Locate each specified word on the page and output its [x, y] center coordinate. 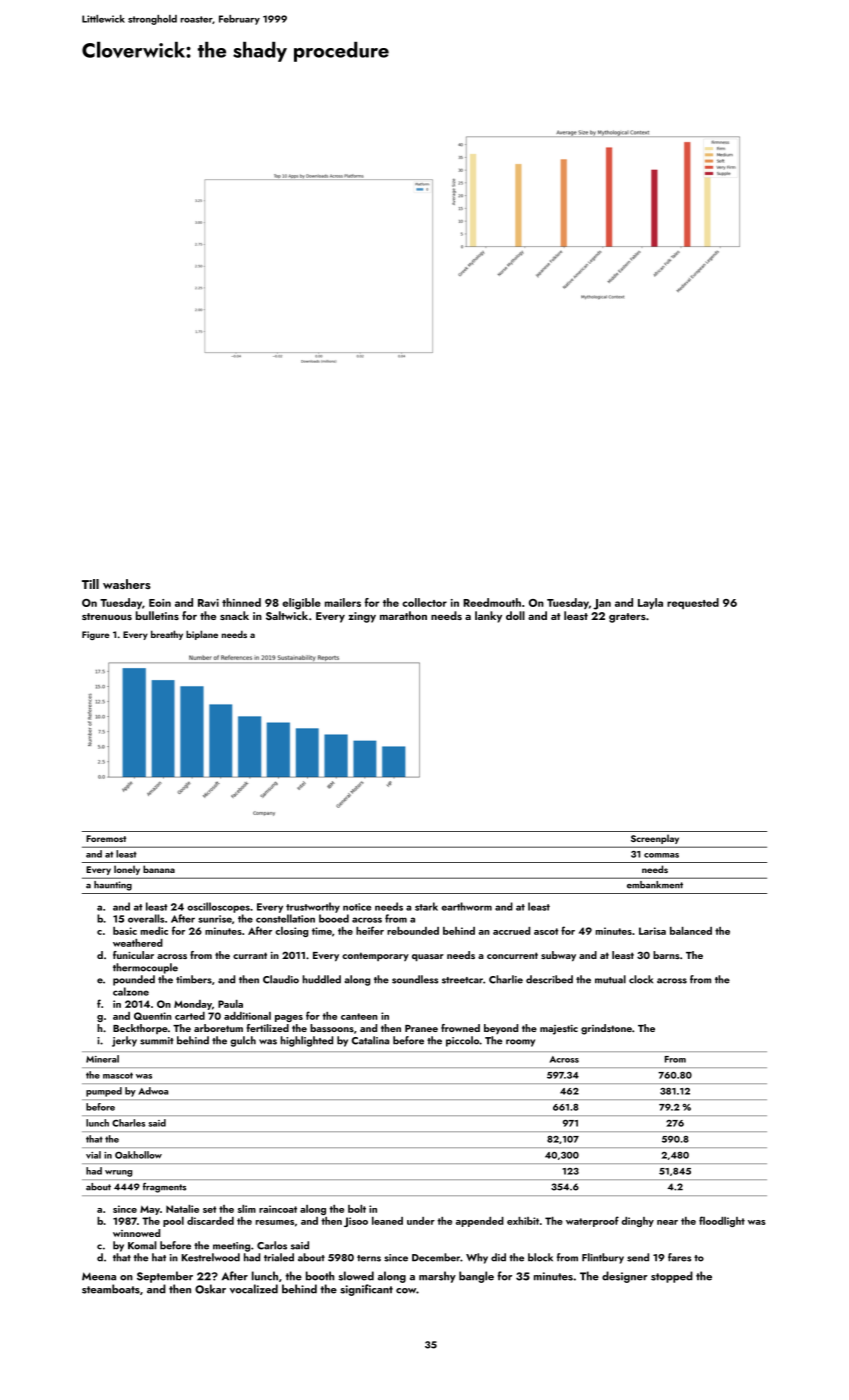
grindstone [606, 1029]
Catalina [370, 1040]
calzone [131, 991]
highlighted [307, 1041]
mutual [610, 979]
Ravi [208, 603]
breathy [167, 635]
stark [426, 906]
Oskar [210, 1289]
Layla [650, 603]
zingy [362, 617]
